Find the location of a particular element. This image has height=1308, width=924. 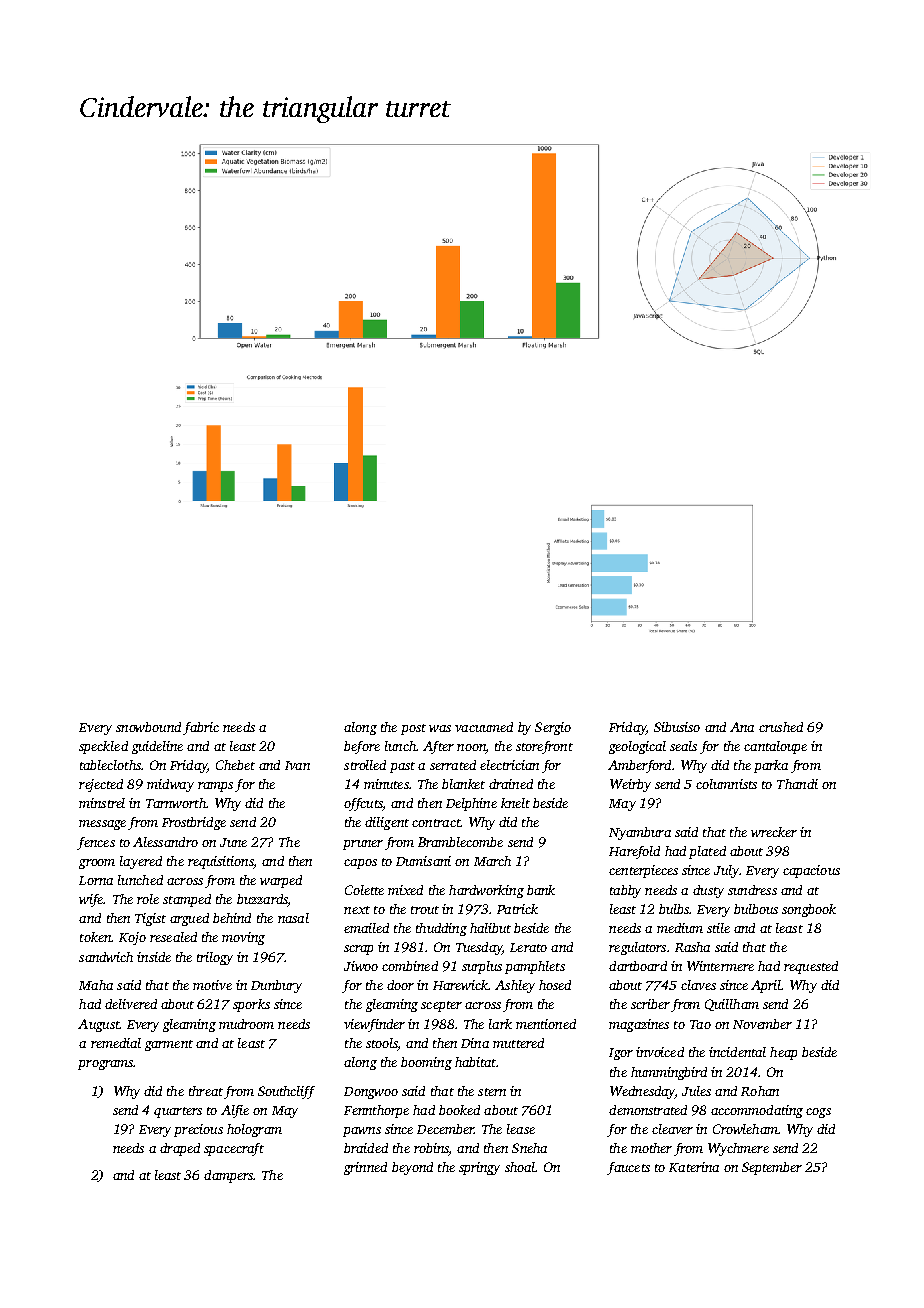

Tao is located at coordinates (700, 1024).
